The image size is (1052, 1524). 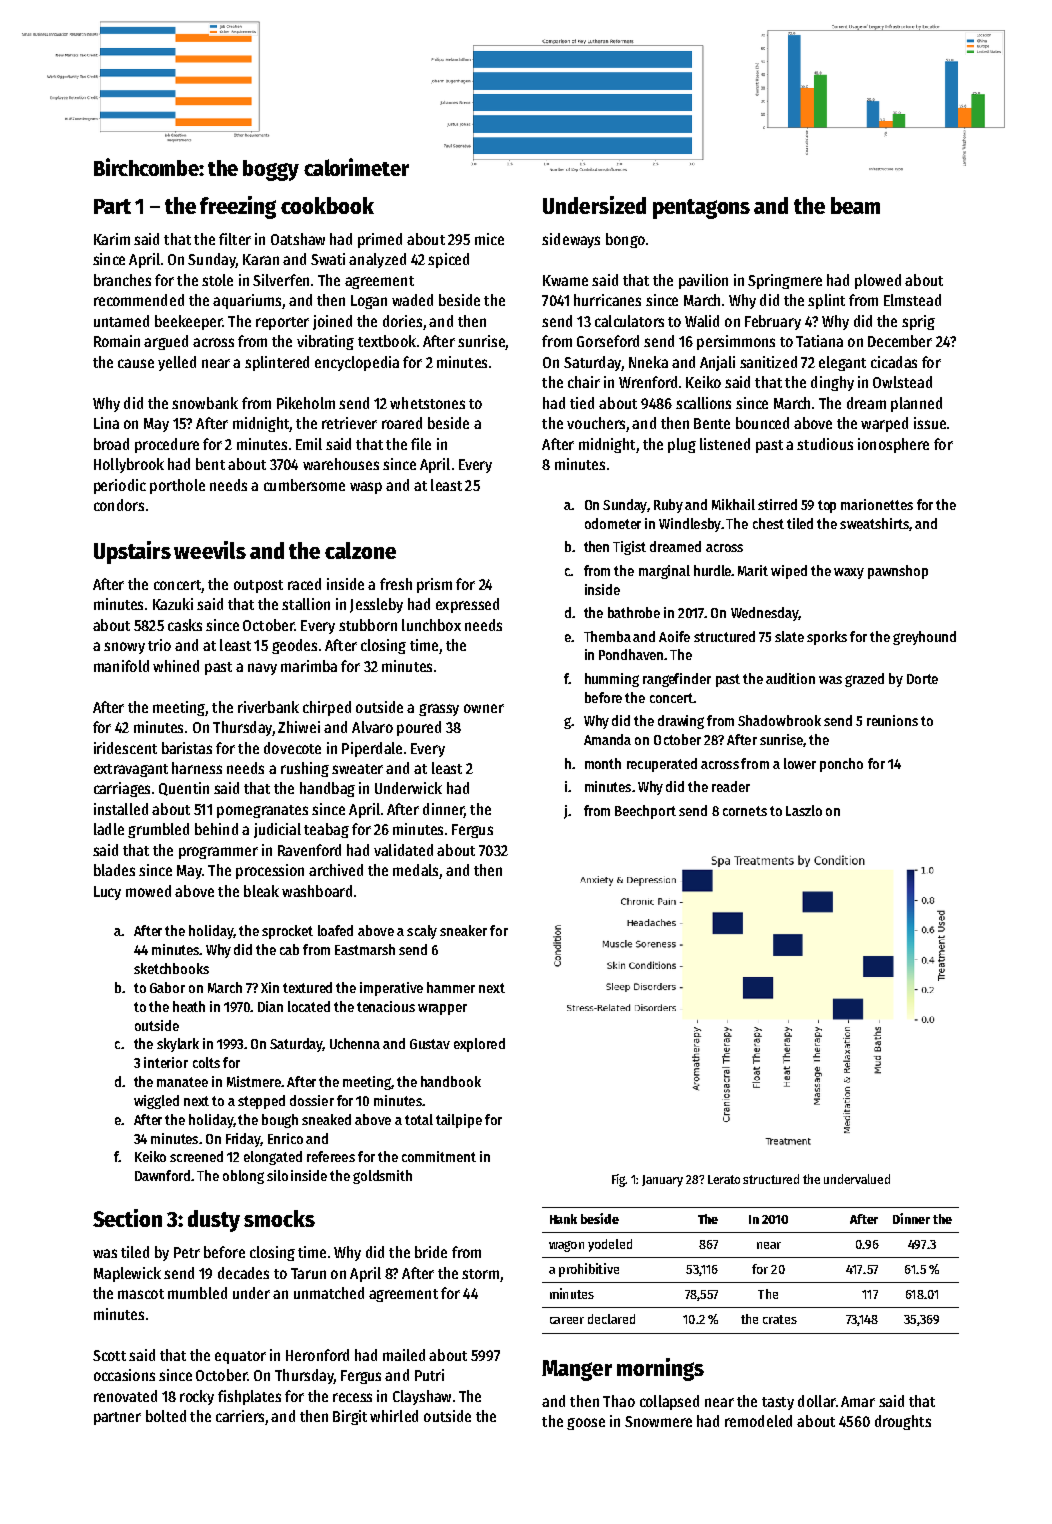 I want to click on beam, so click(x=855, y=205).
